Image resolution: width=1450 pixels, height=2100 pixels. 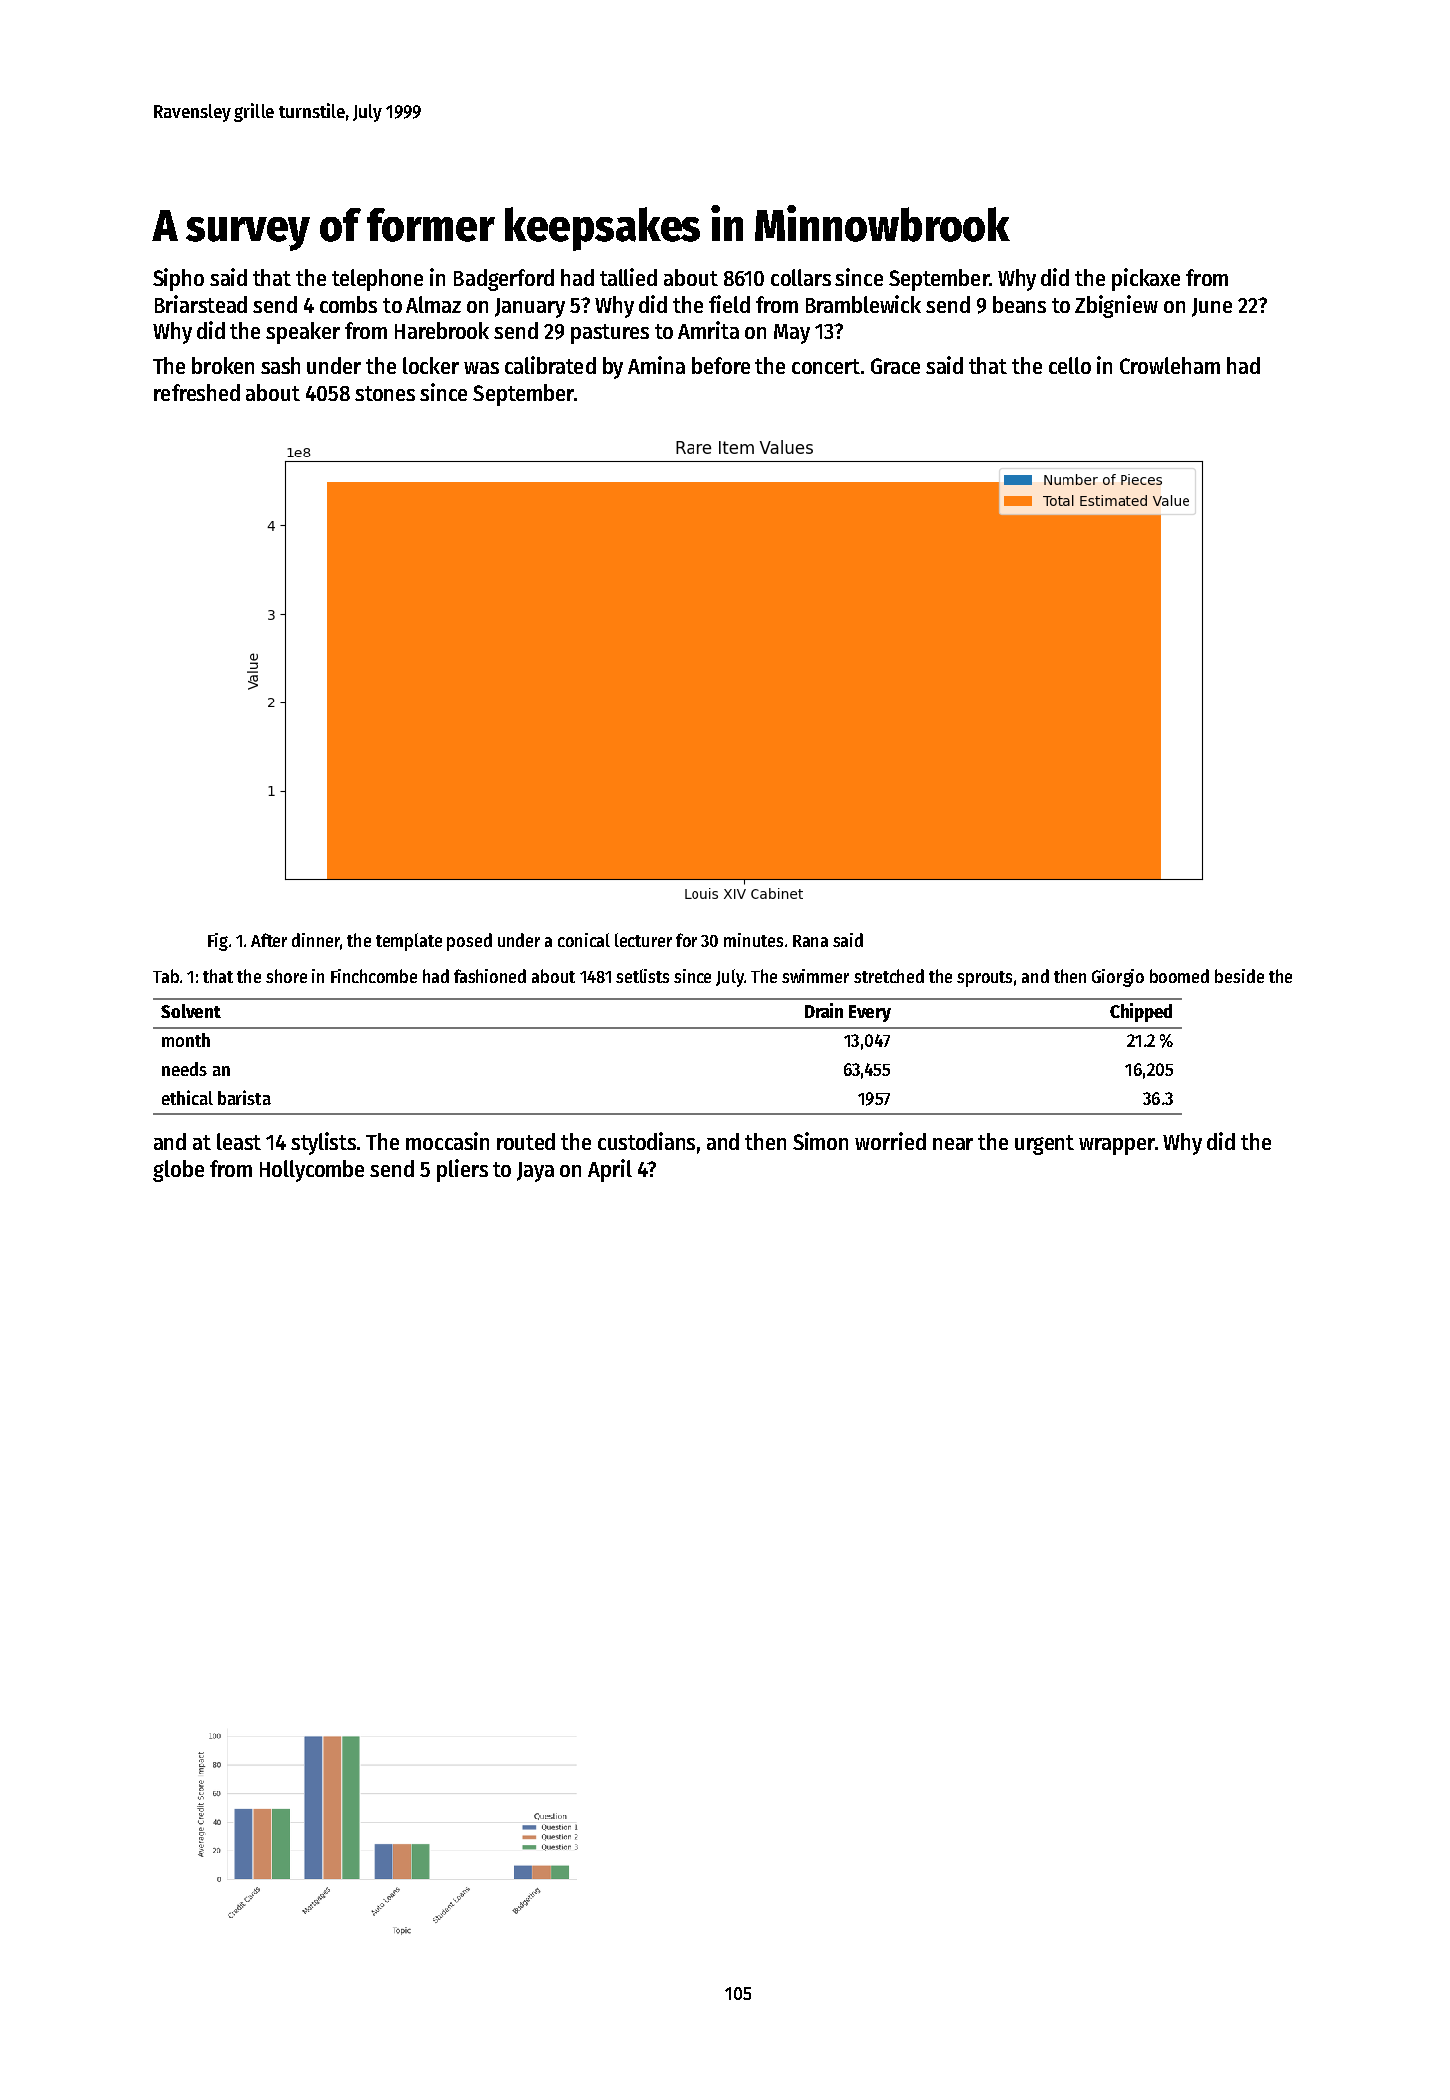 What do you see at coordinates (385, 393) in the screenshot?
I see `stones` at bounding box center [385, 393].
